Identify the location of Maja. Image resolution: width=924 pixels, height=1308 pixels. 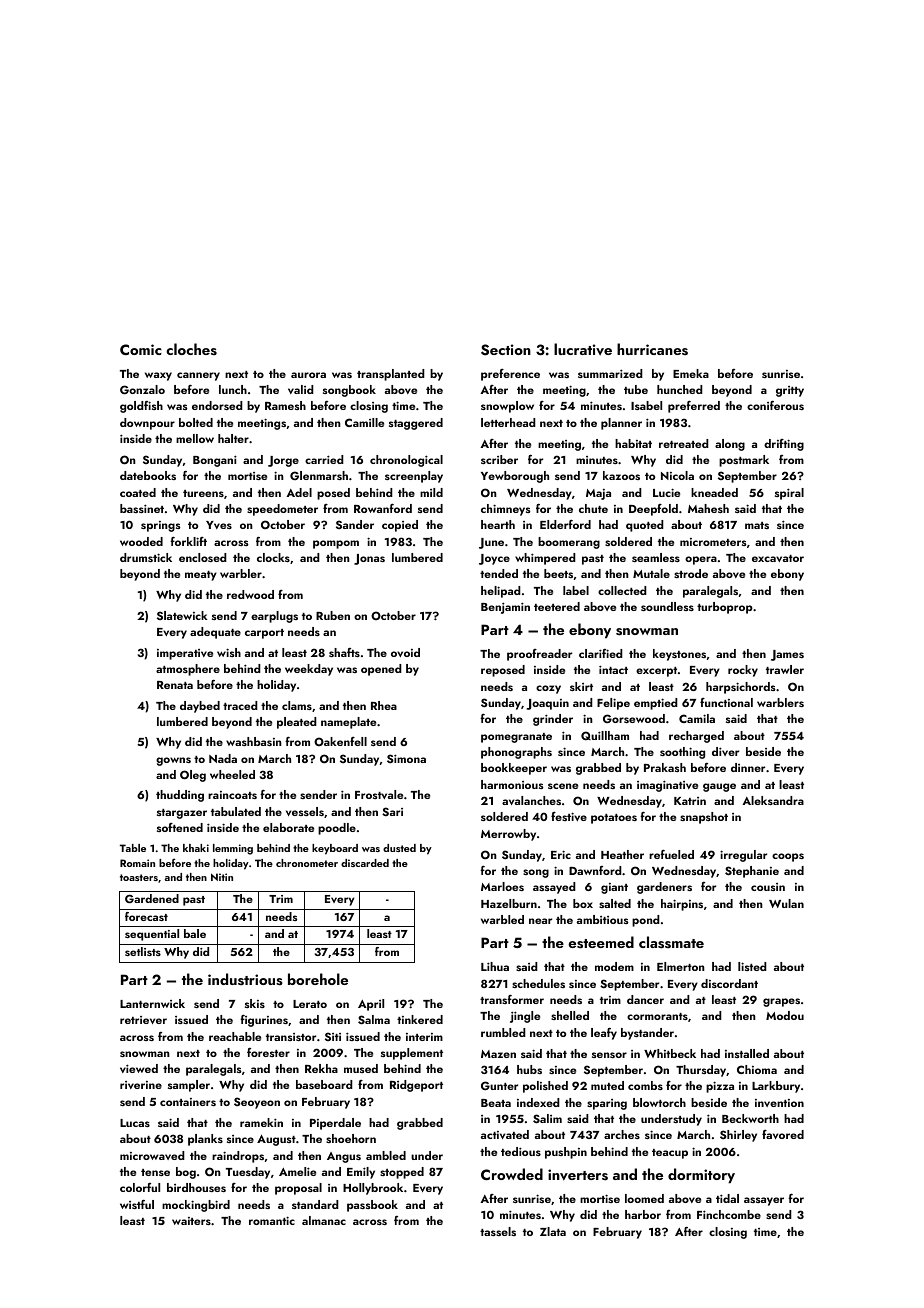
(598, 494).
